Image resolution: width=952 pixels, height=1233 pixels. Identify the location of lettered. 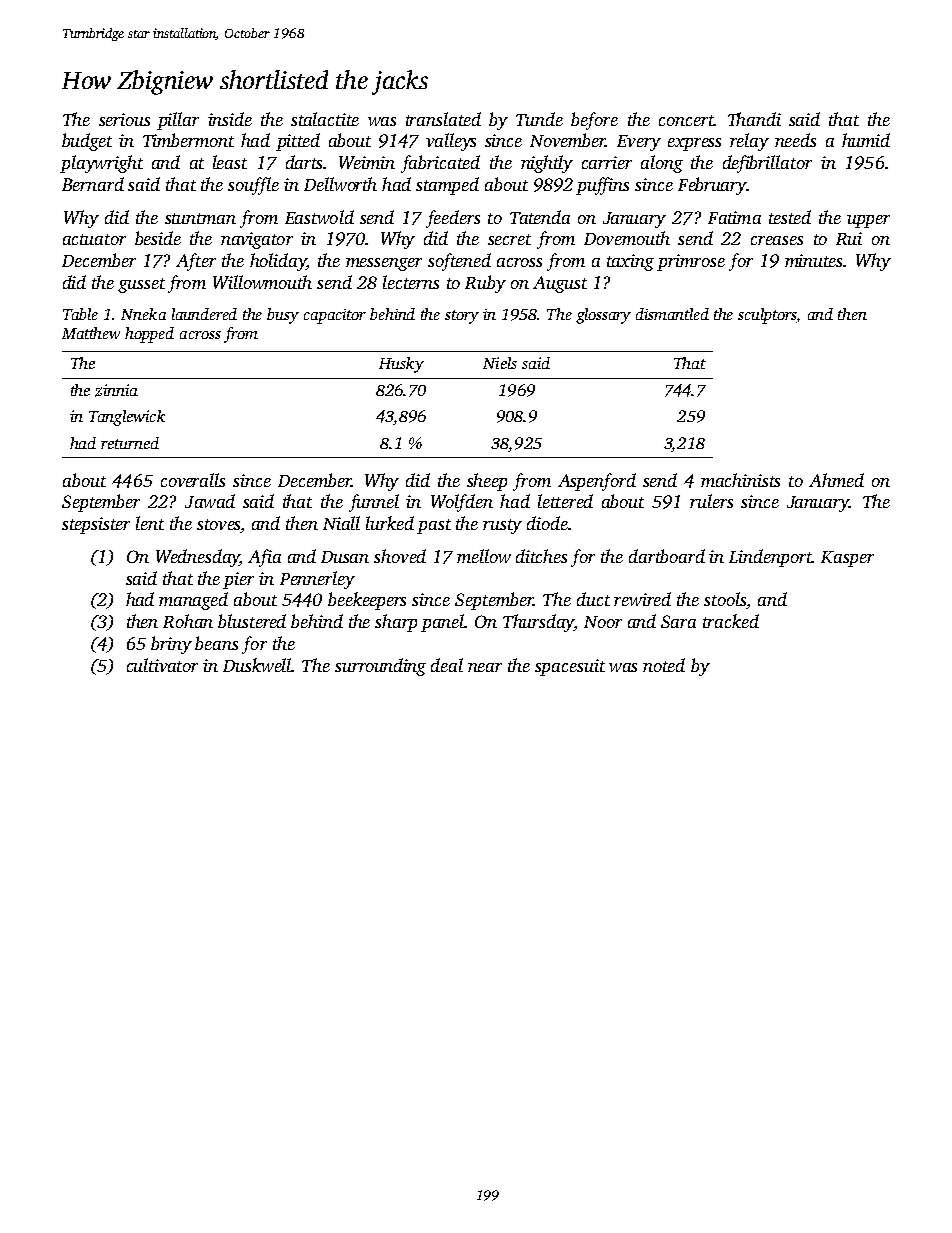
(565, 501).
